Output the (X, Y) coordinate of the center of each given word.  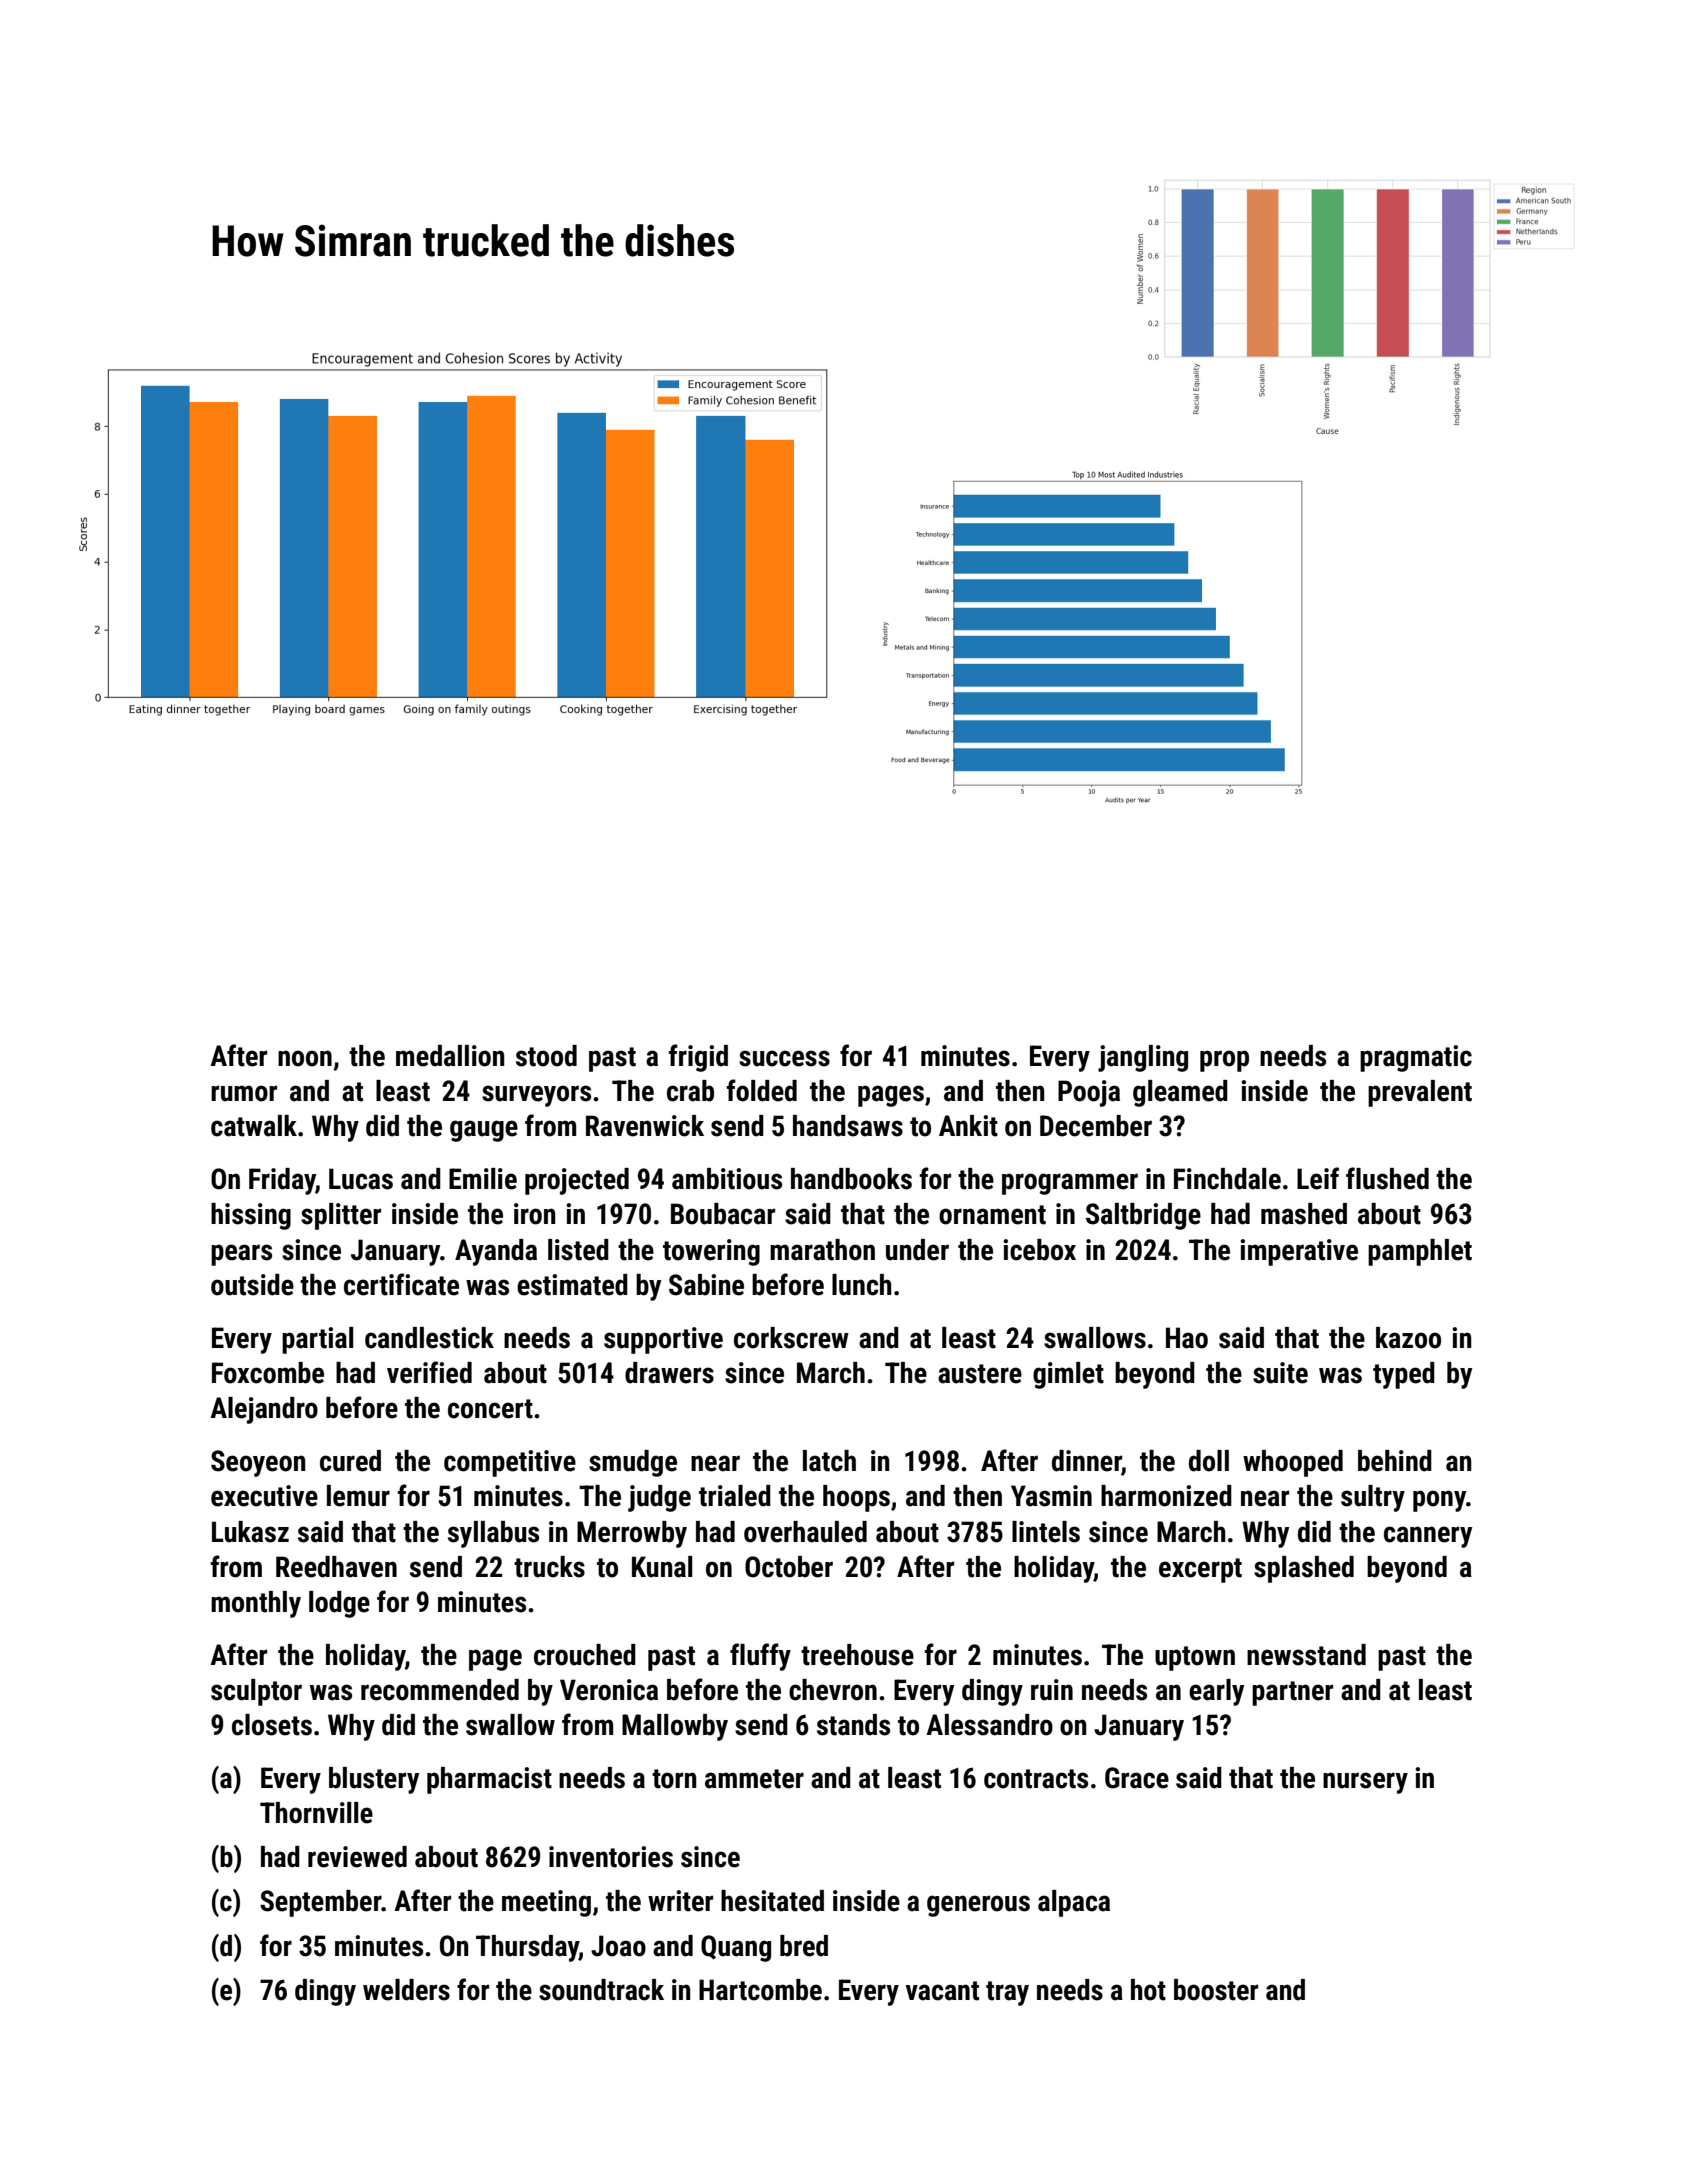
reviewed (357, 1857)
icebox (1039, 1250)
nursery (1365, 1783)
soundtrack (601, 1990)
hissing (251, 1216)
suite (1280, 1373)
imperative (1299, 1252)
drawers (669, 1373)
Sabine (706, 1285)
